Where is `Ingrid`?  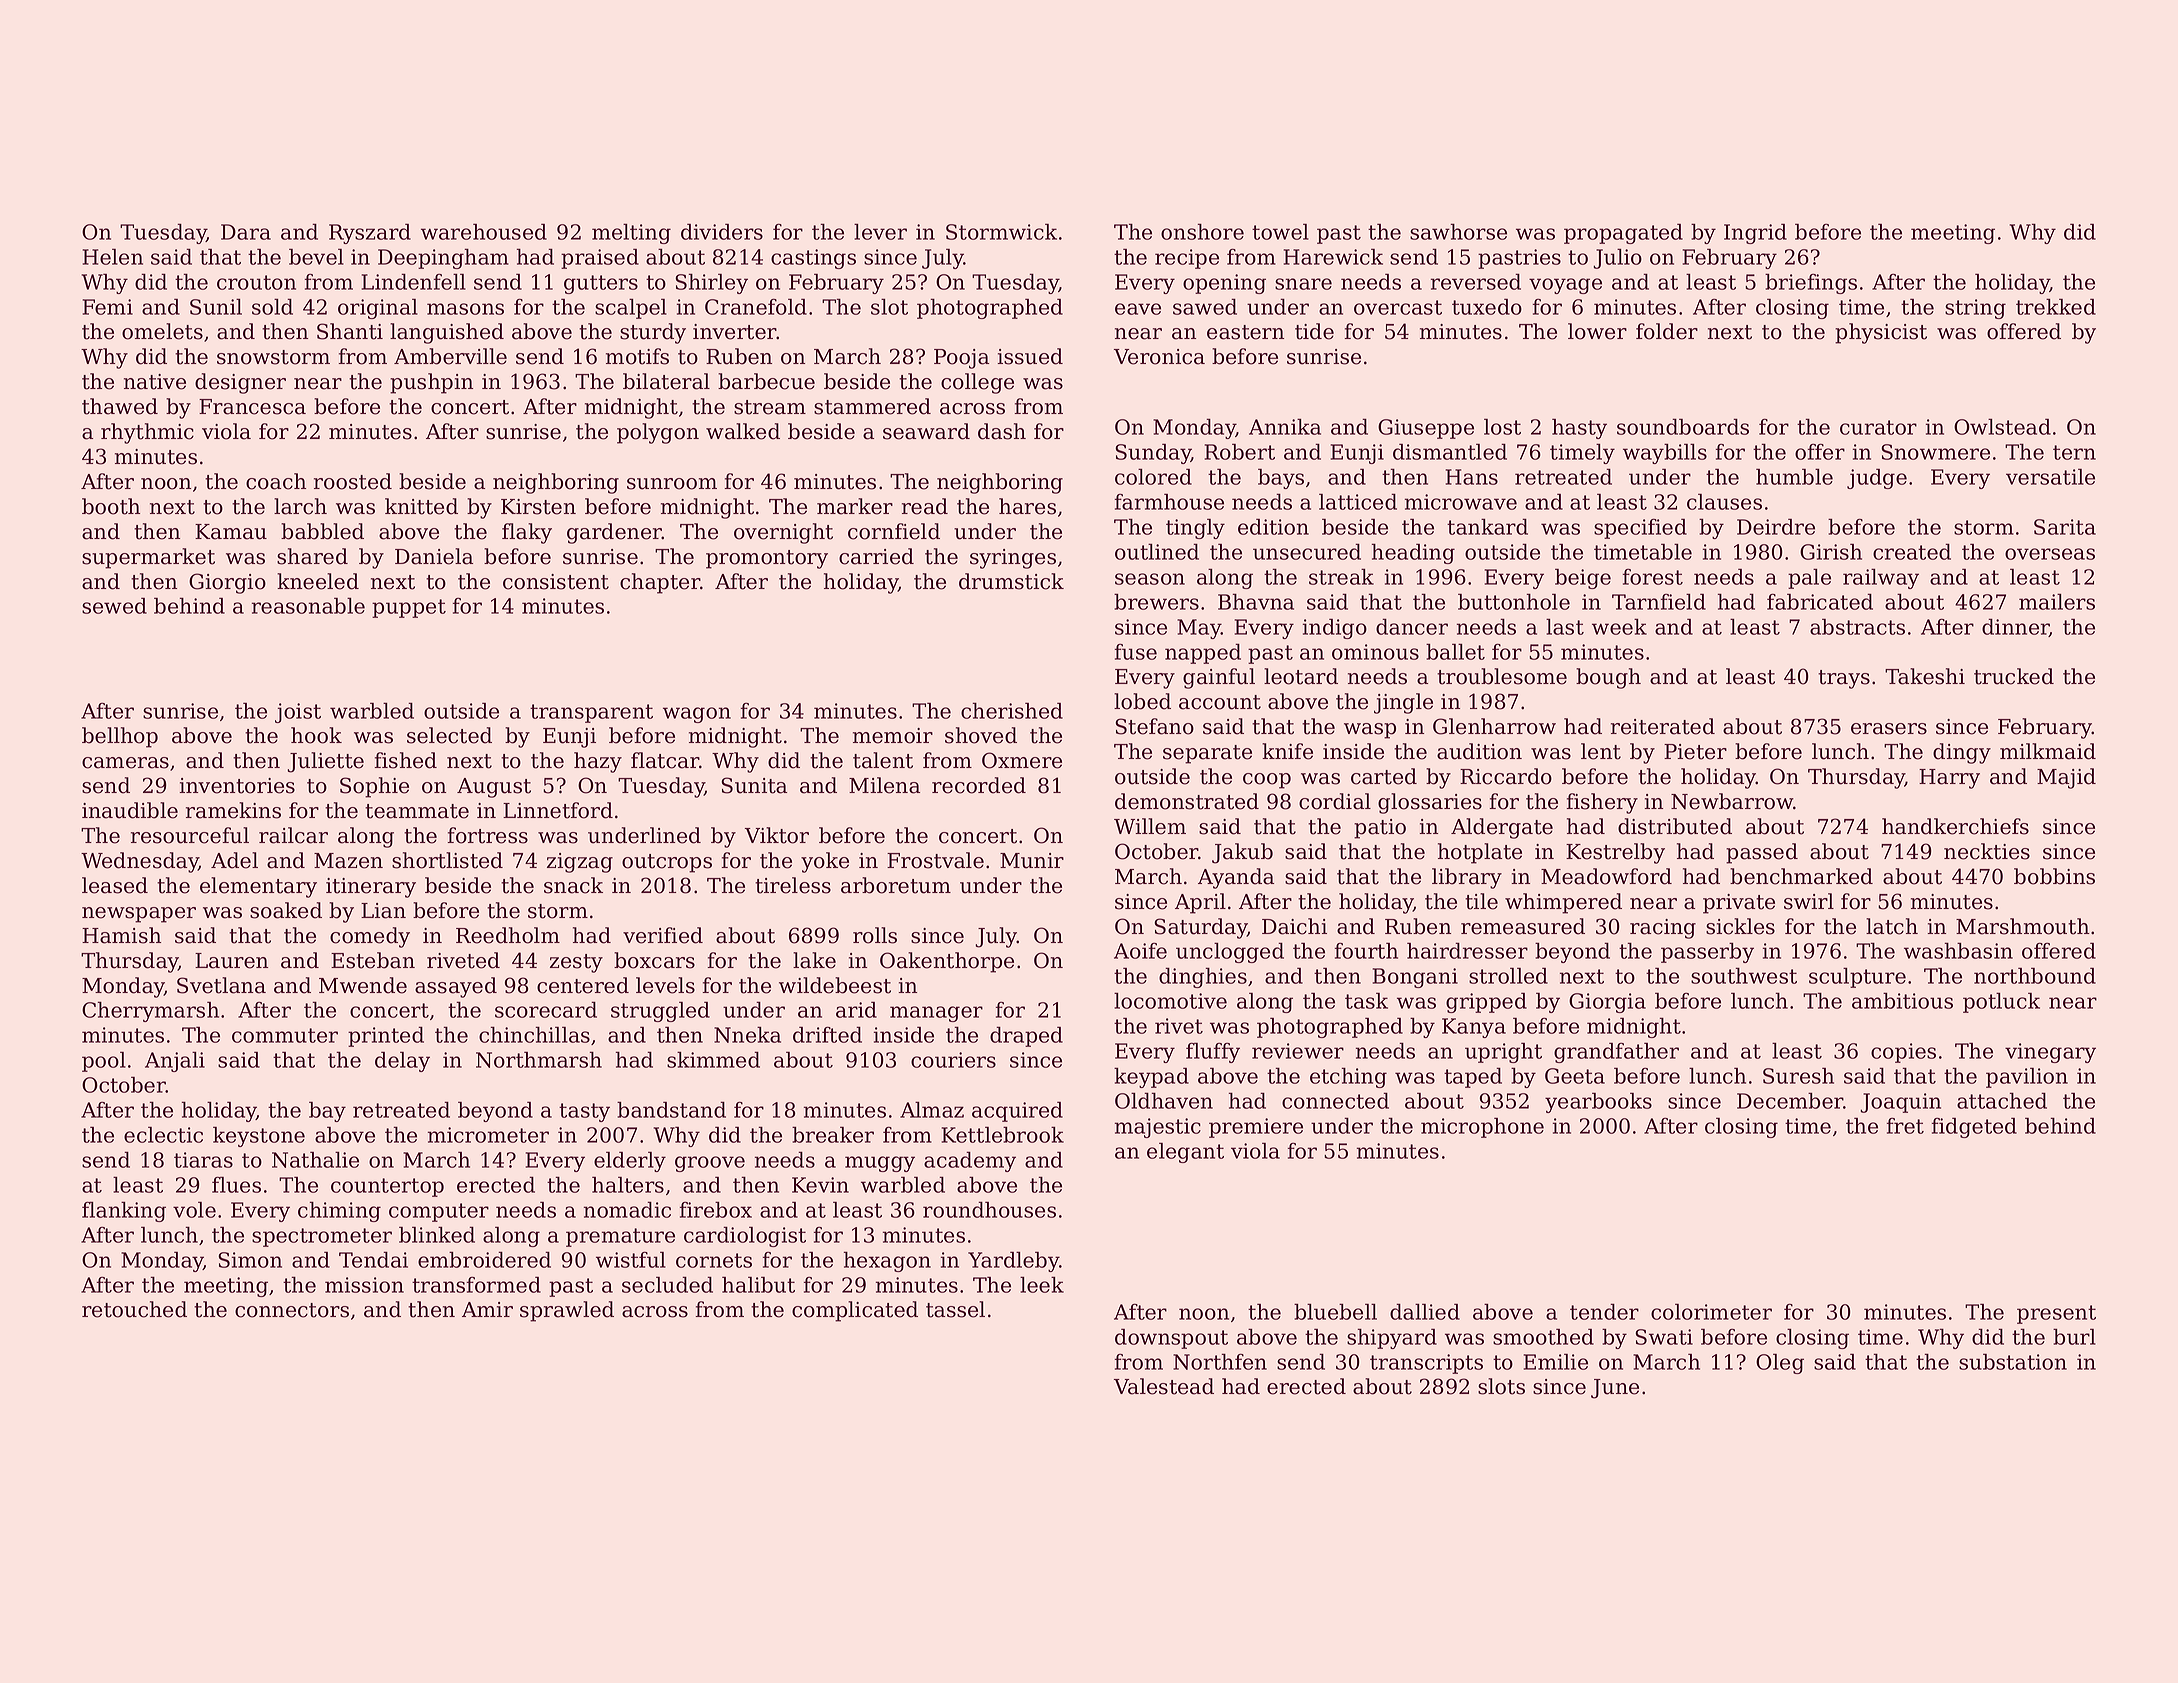 Ingrid is located at coordinates (1755, 234).
